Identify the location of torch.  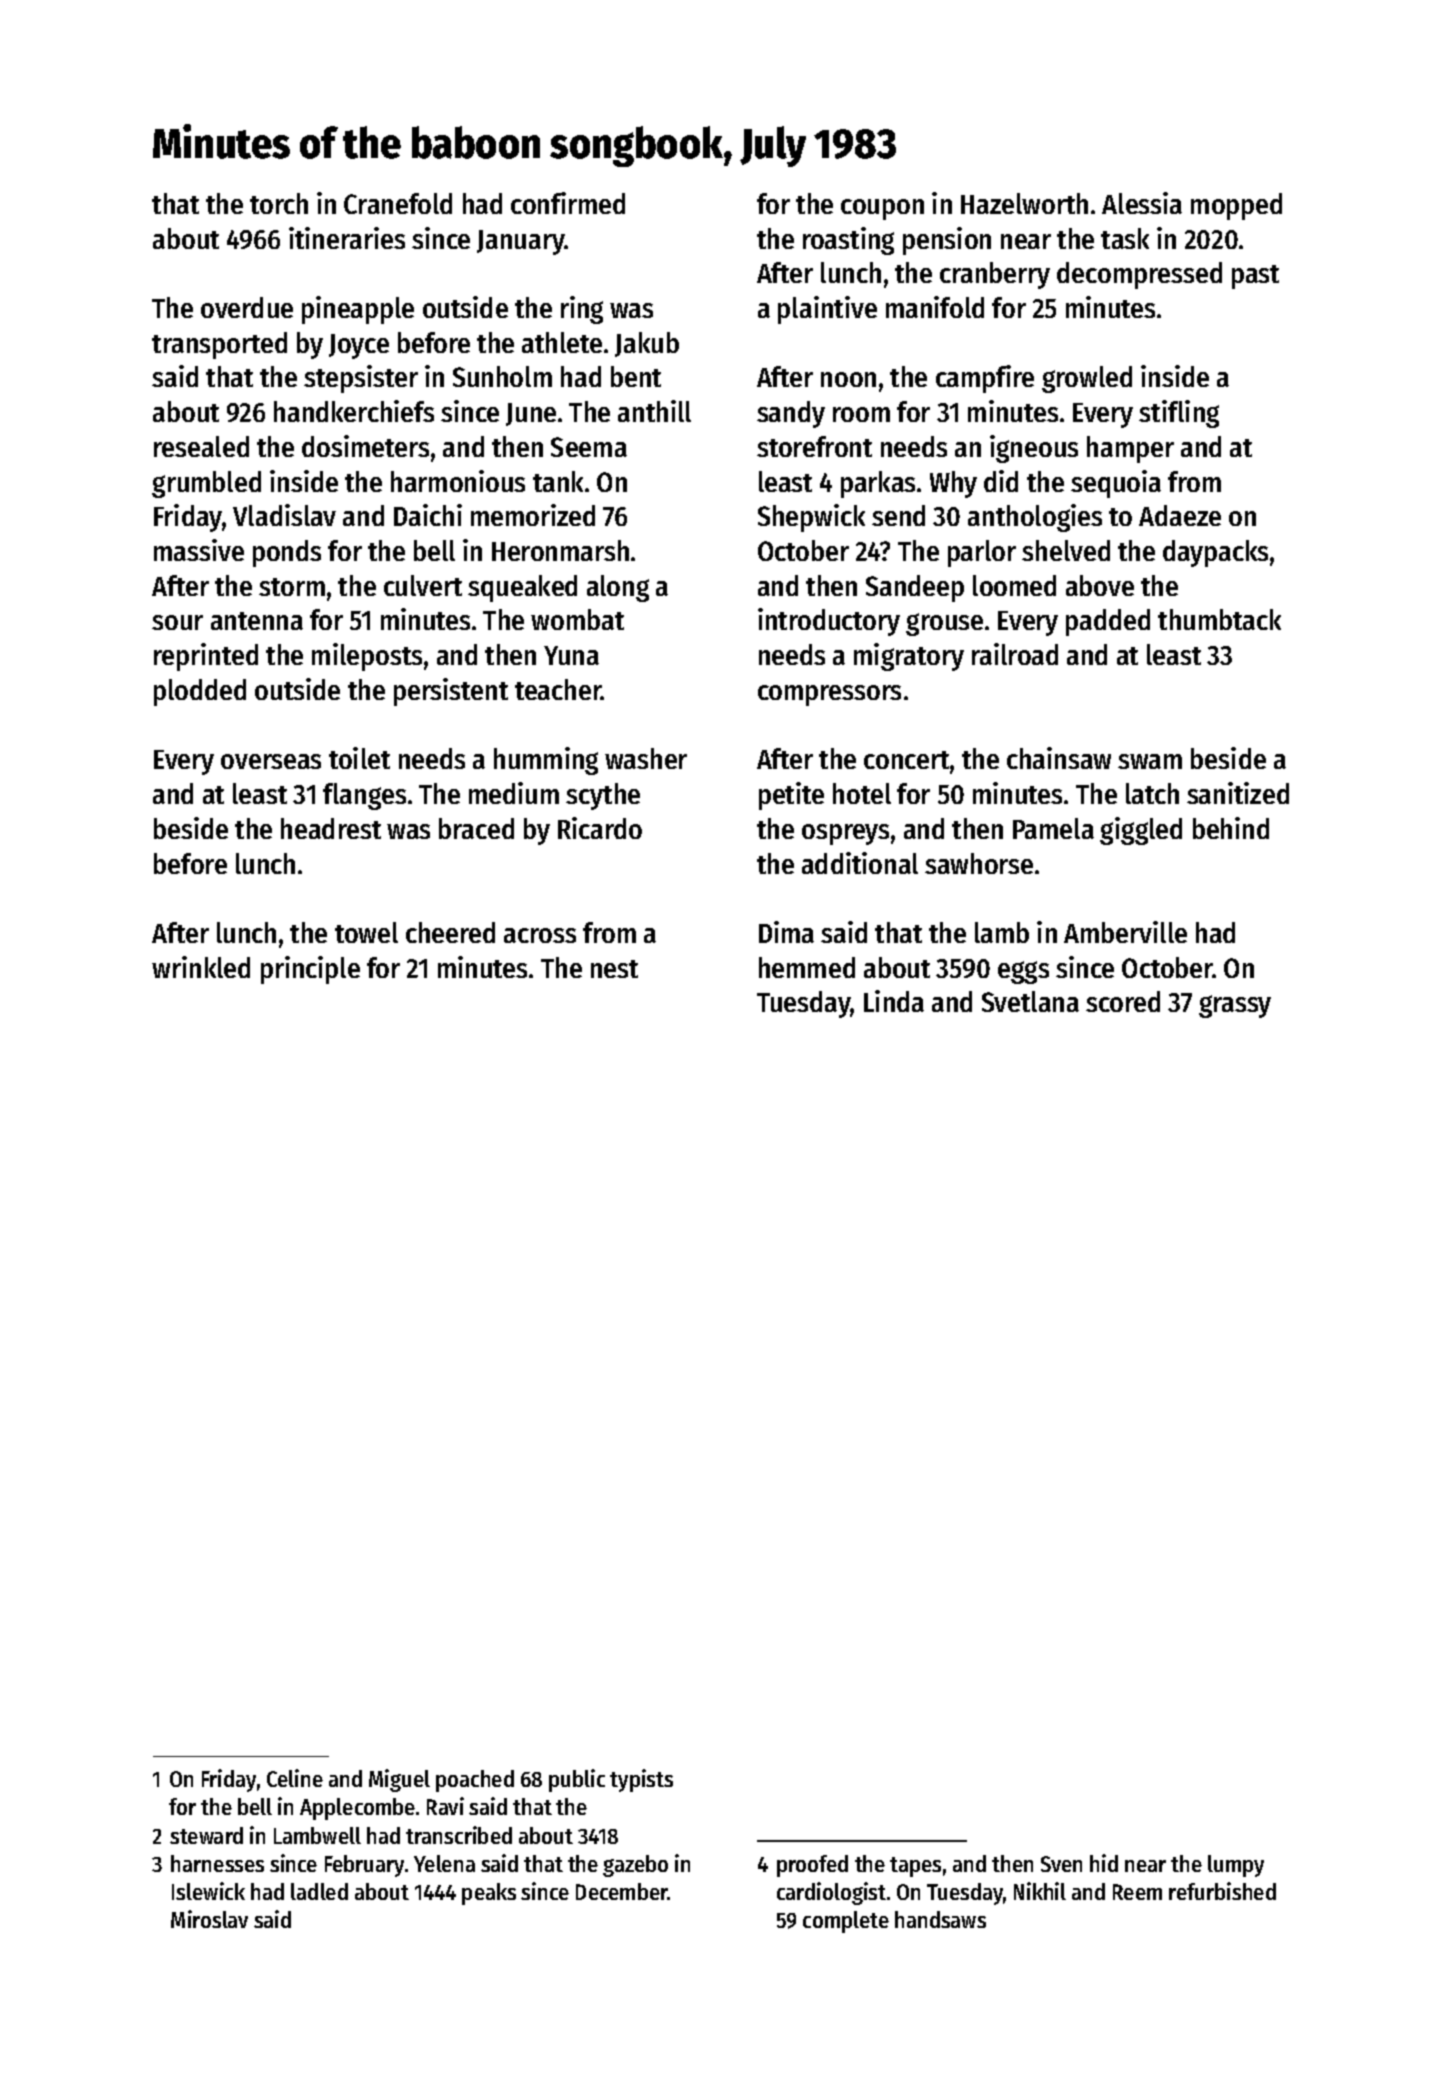
(279, 203).
